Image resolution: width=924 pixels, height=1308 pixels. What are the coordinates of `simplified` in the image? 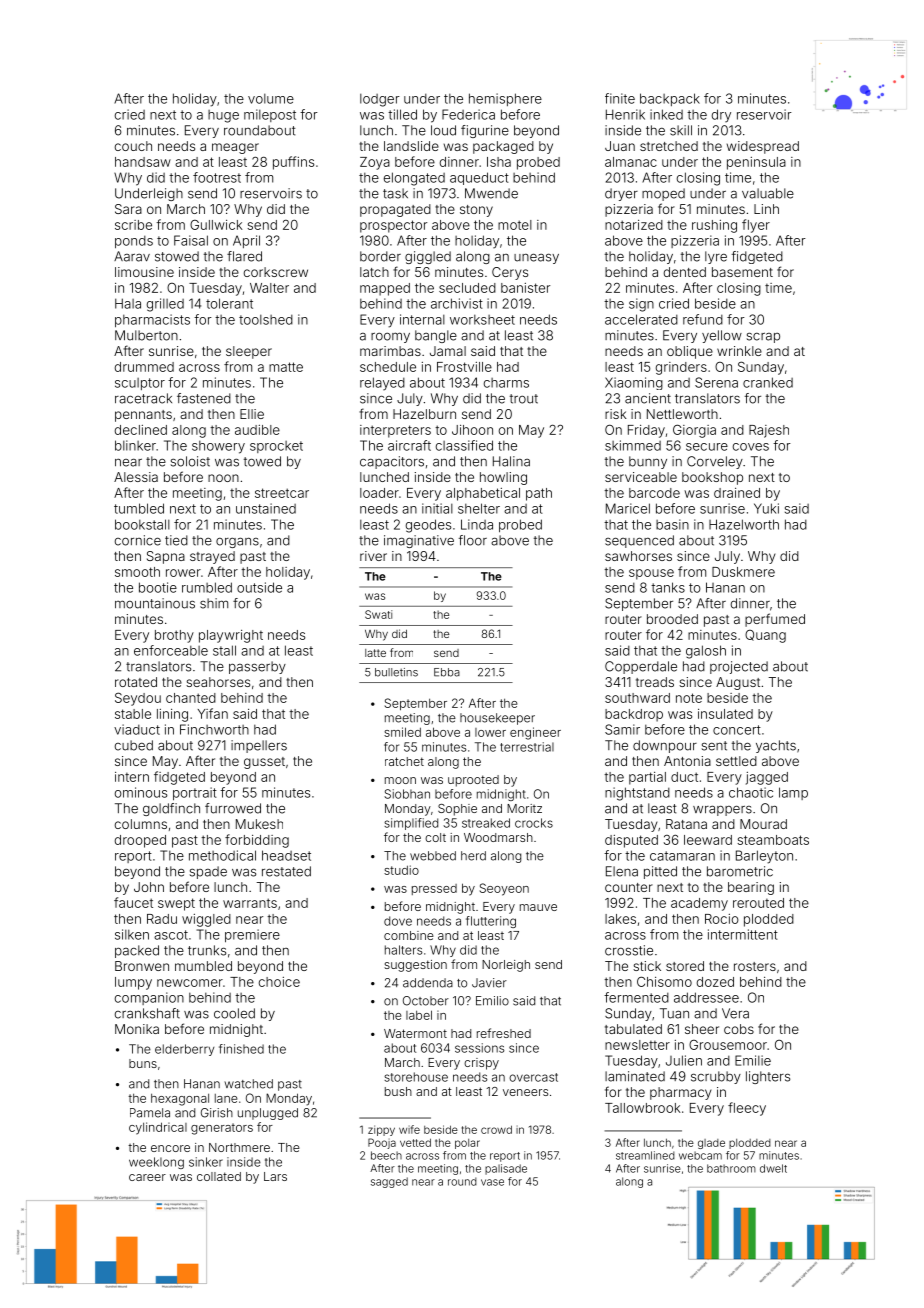 It's located at (411, 824).
